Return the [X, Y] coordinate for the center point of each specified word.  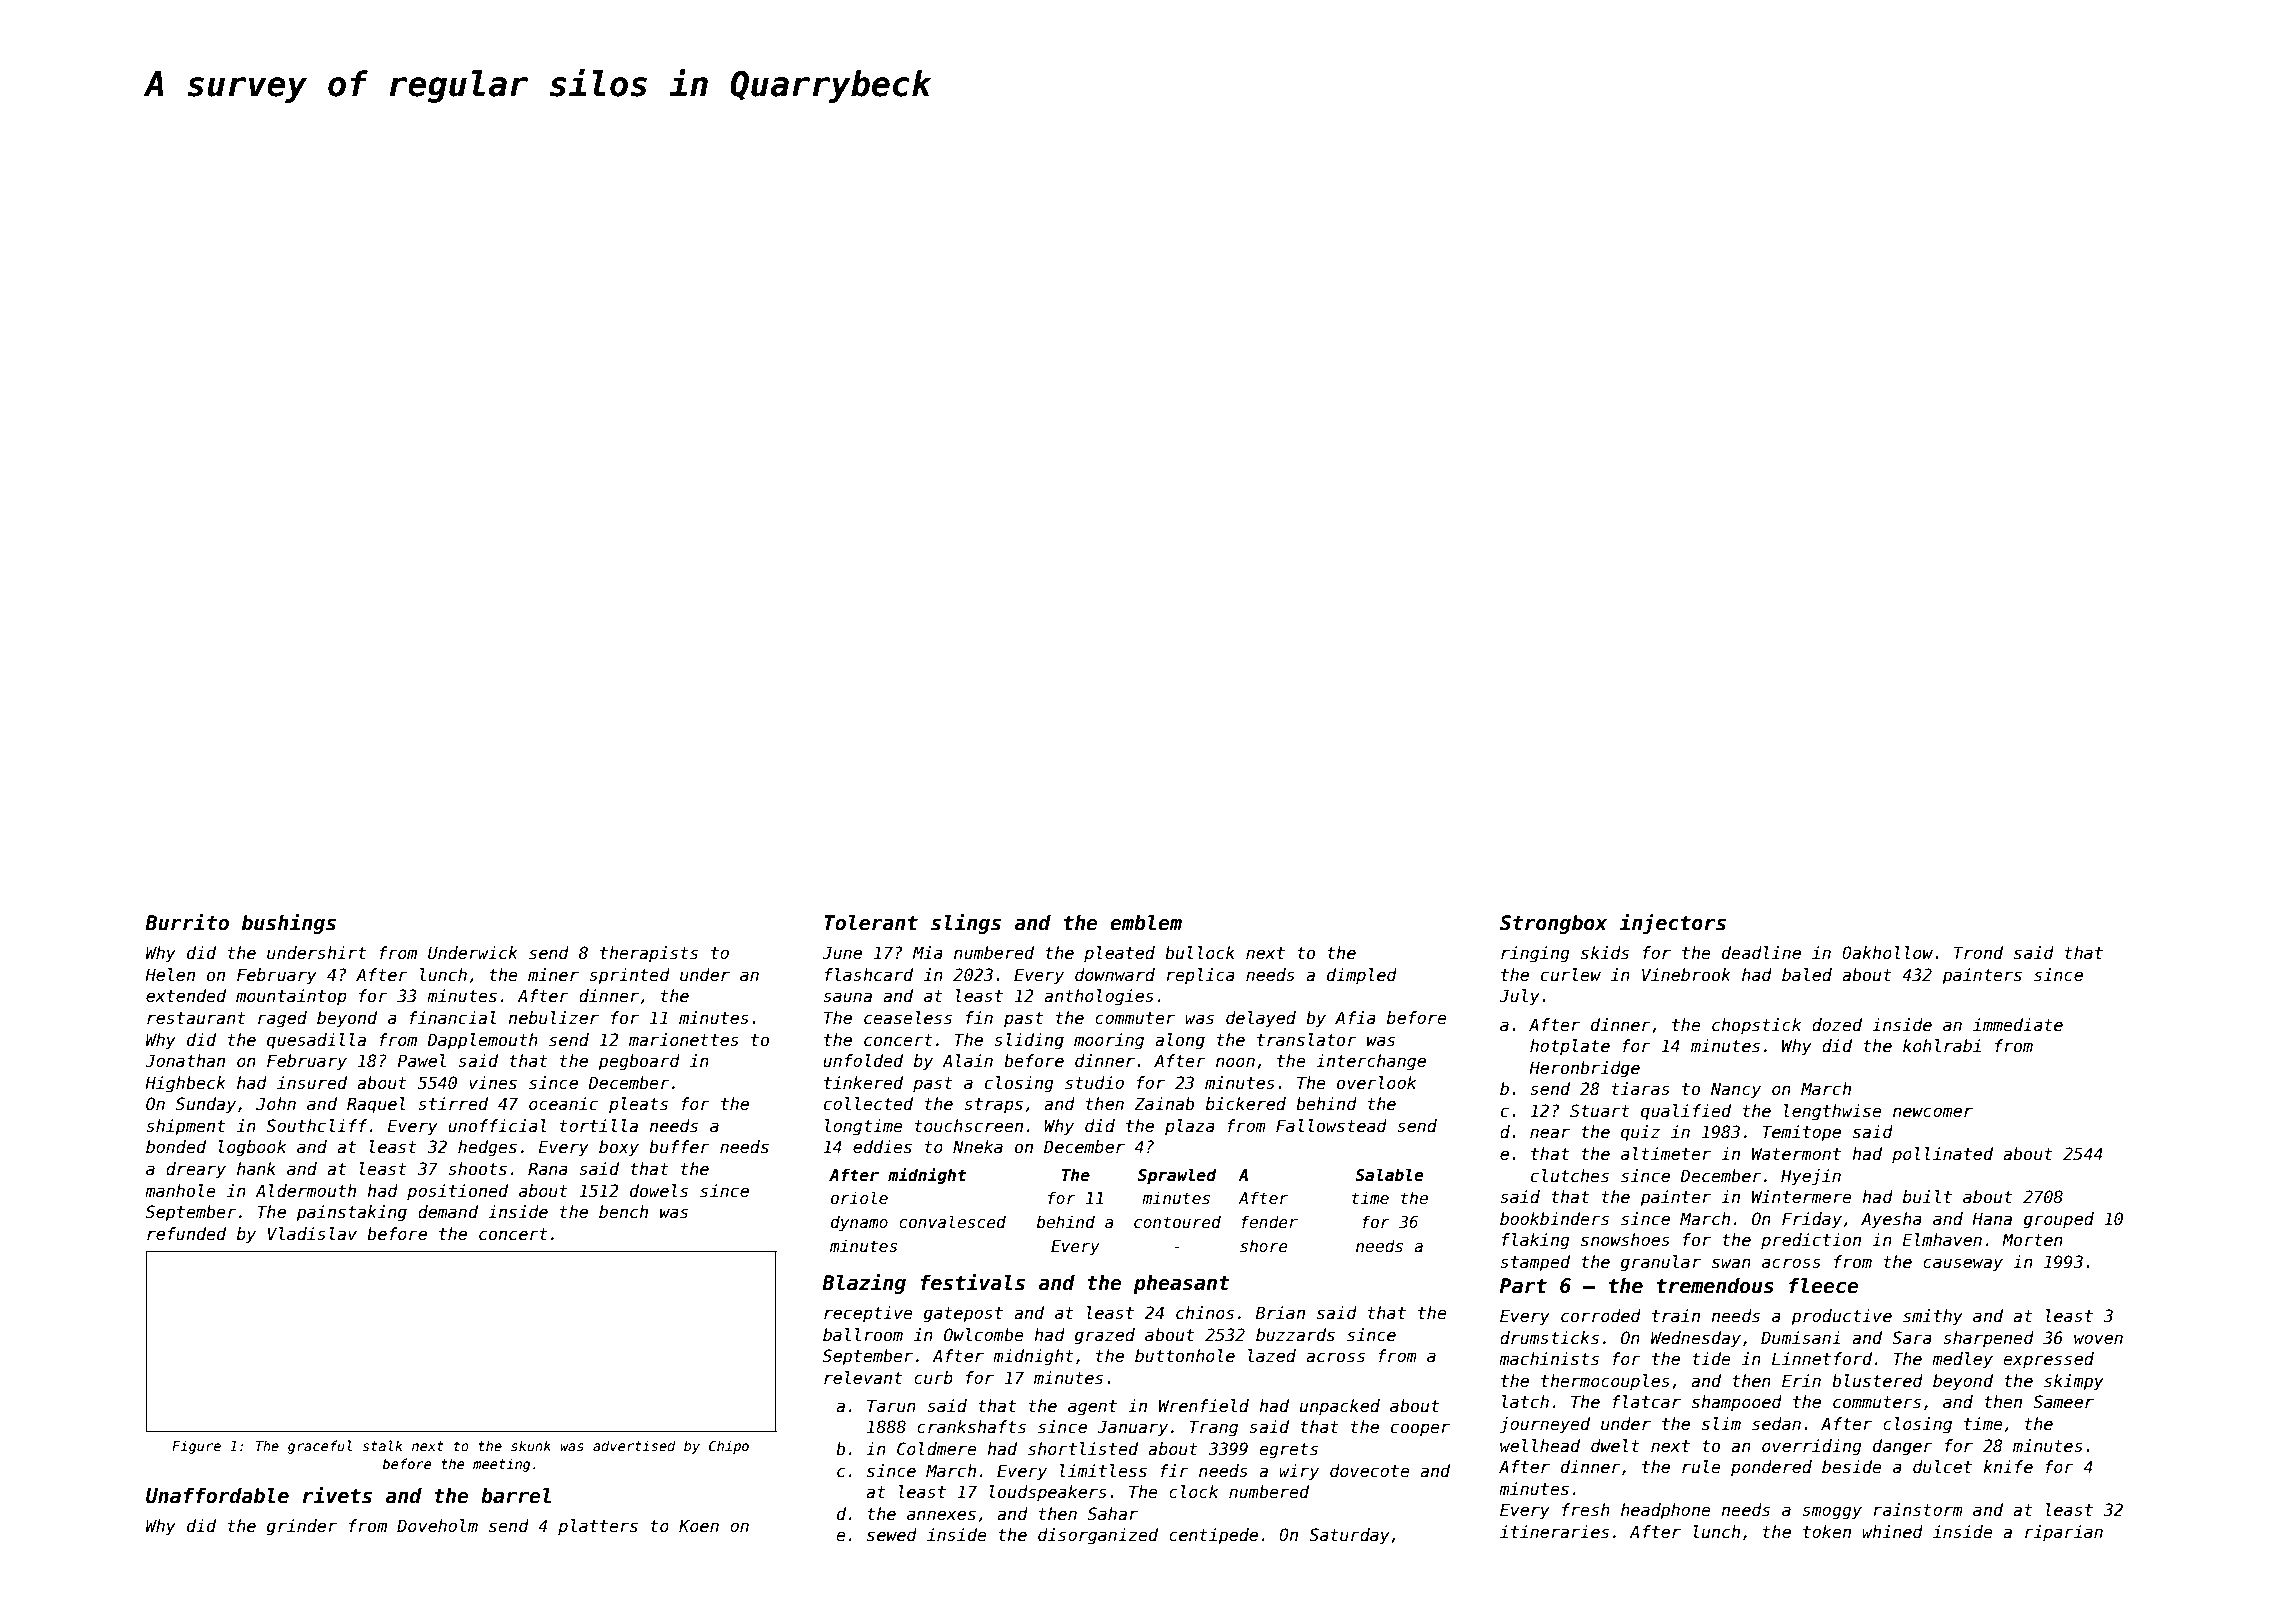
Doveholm [437, 1526]
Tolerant [871, 922]
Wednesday [1696, 1339]
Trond [1978, 953]
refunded [186, 1234]
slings [966, 924]
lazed [1272, 1356]
